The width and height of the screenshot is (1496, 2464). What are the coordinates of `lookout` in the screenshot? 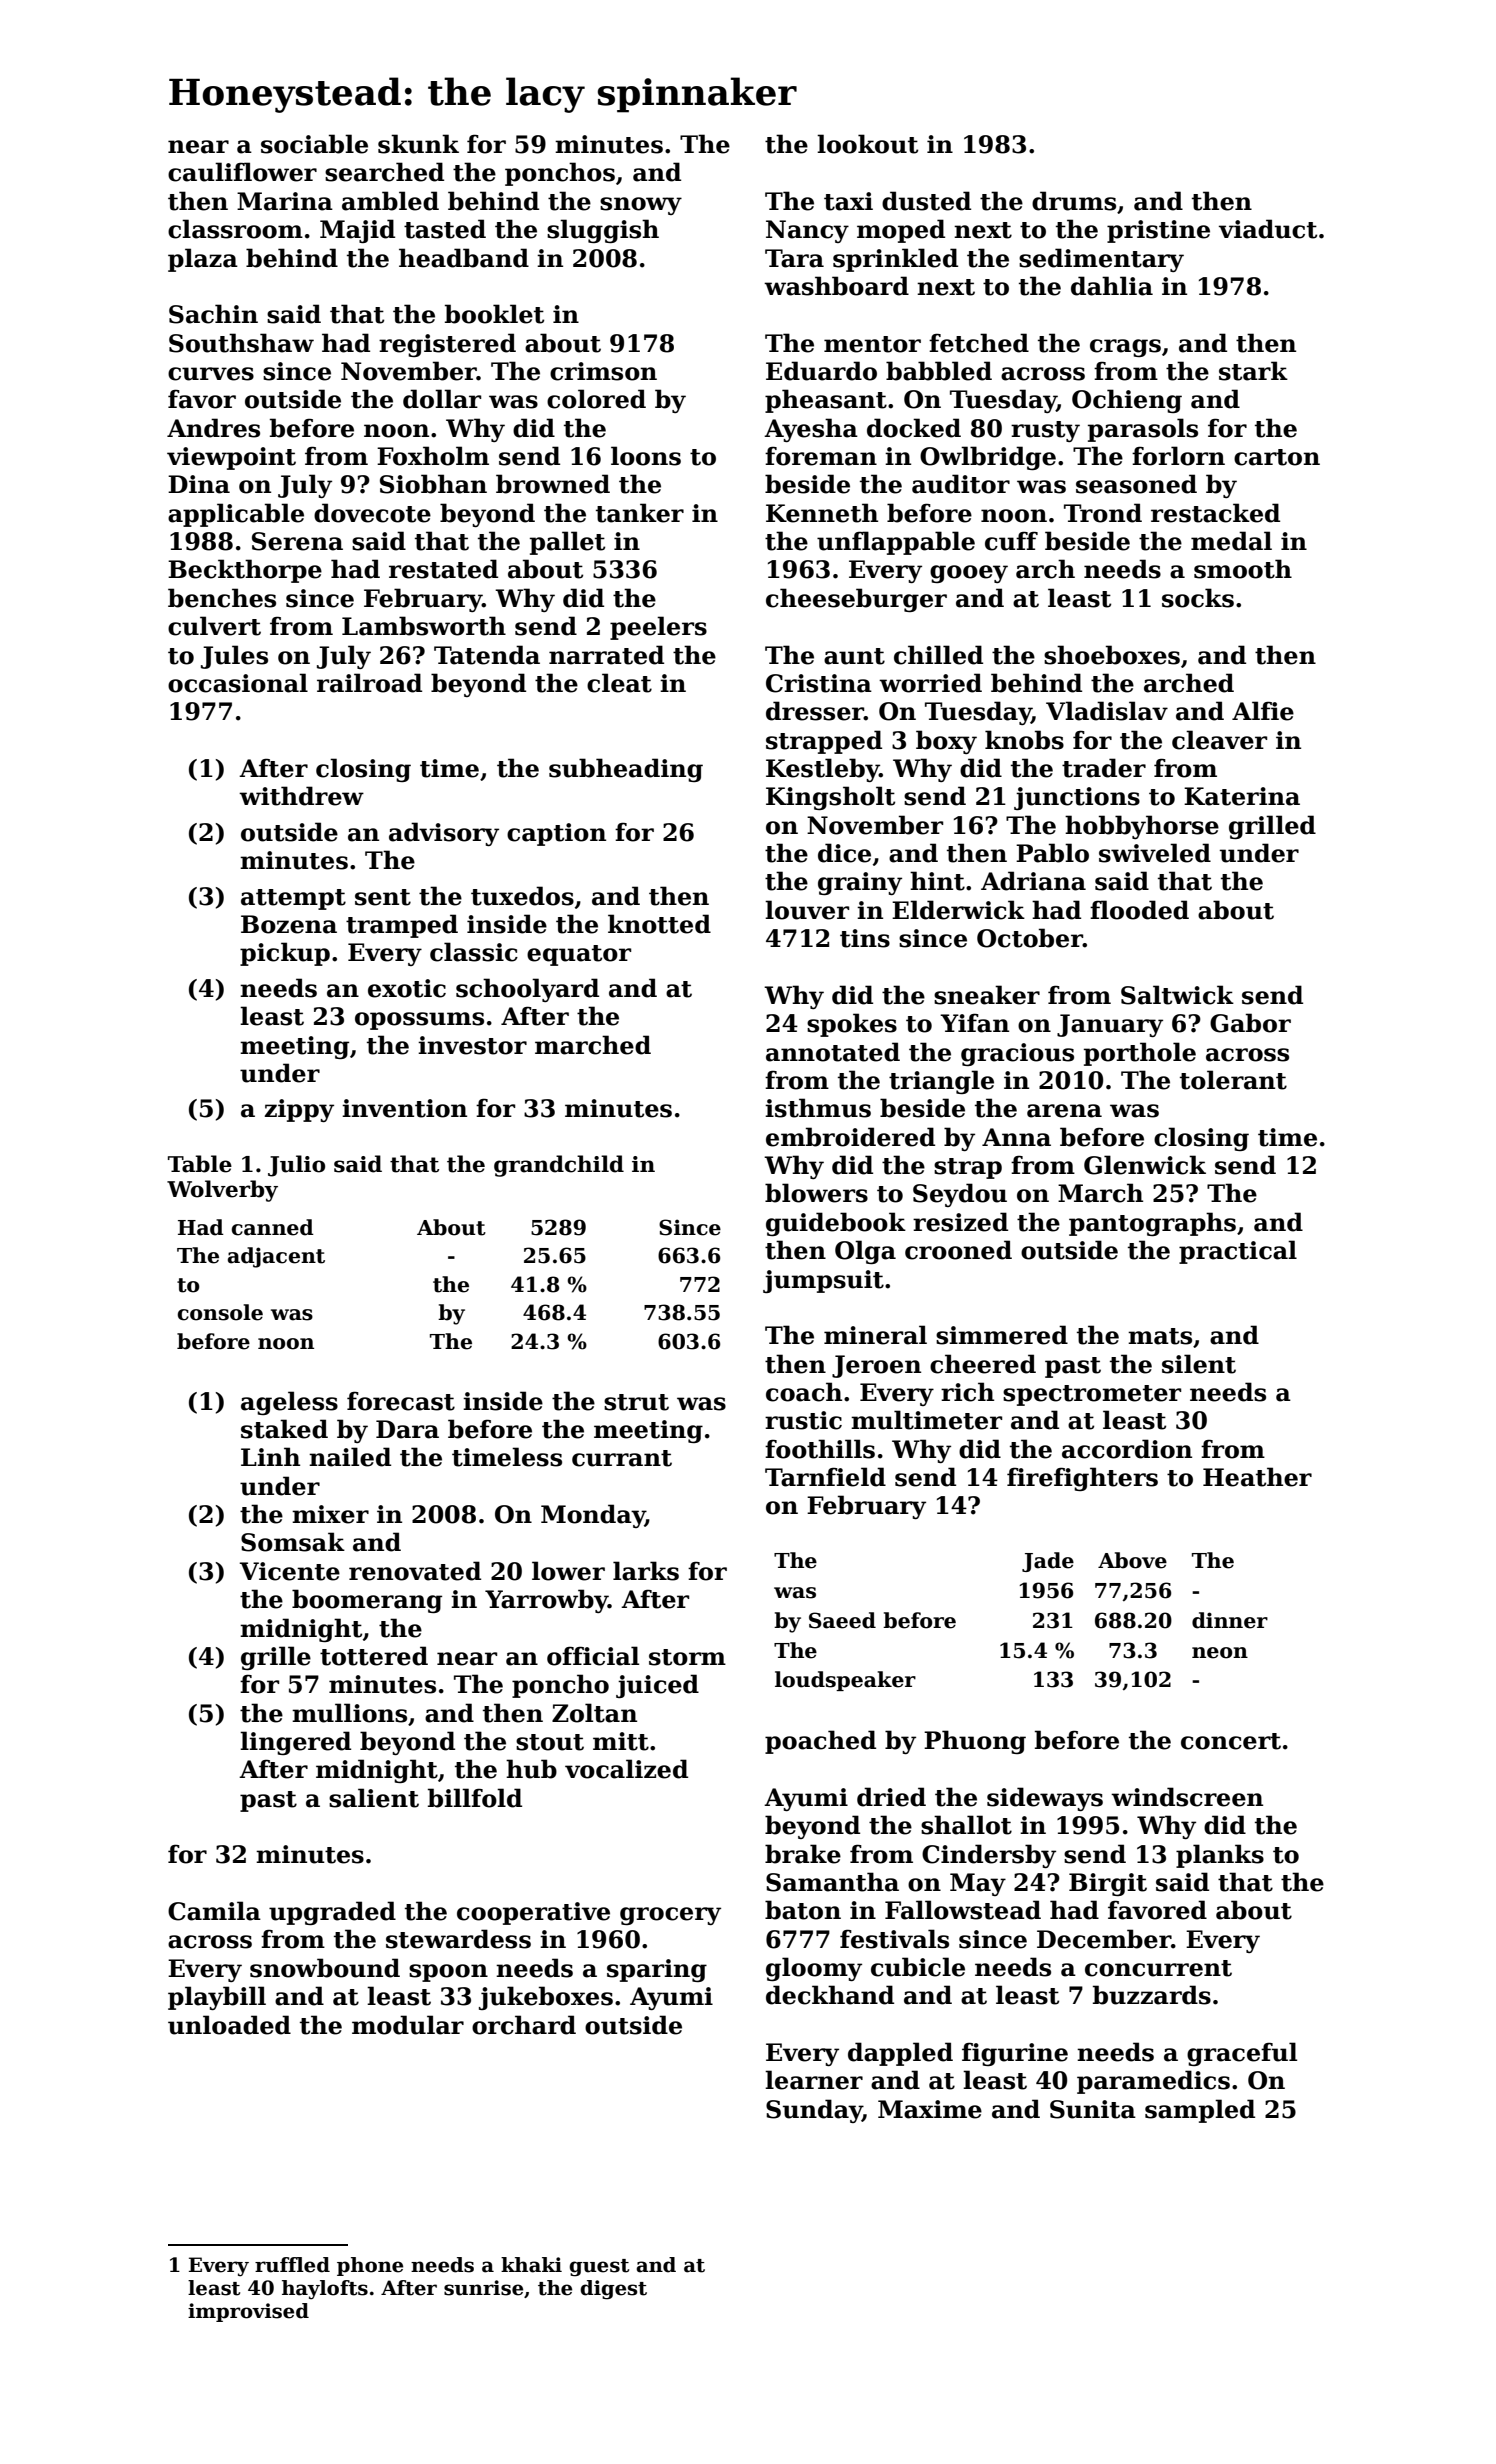 It's located at (867, 144).
